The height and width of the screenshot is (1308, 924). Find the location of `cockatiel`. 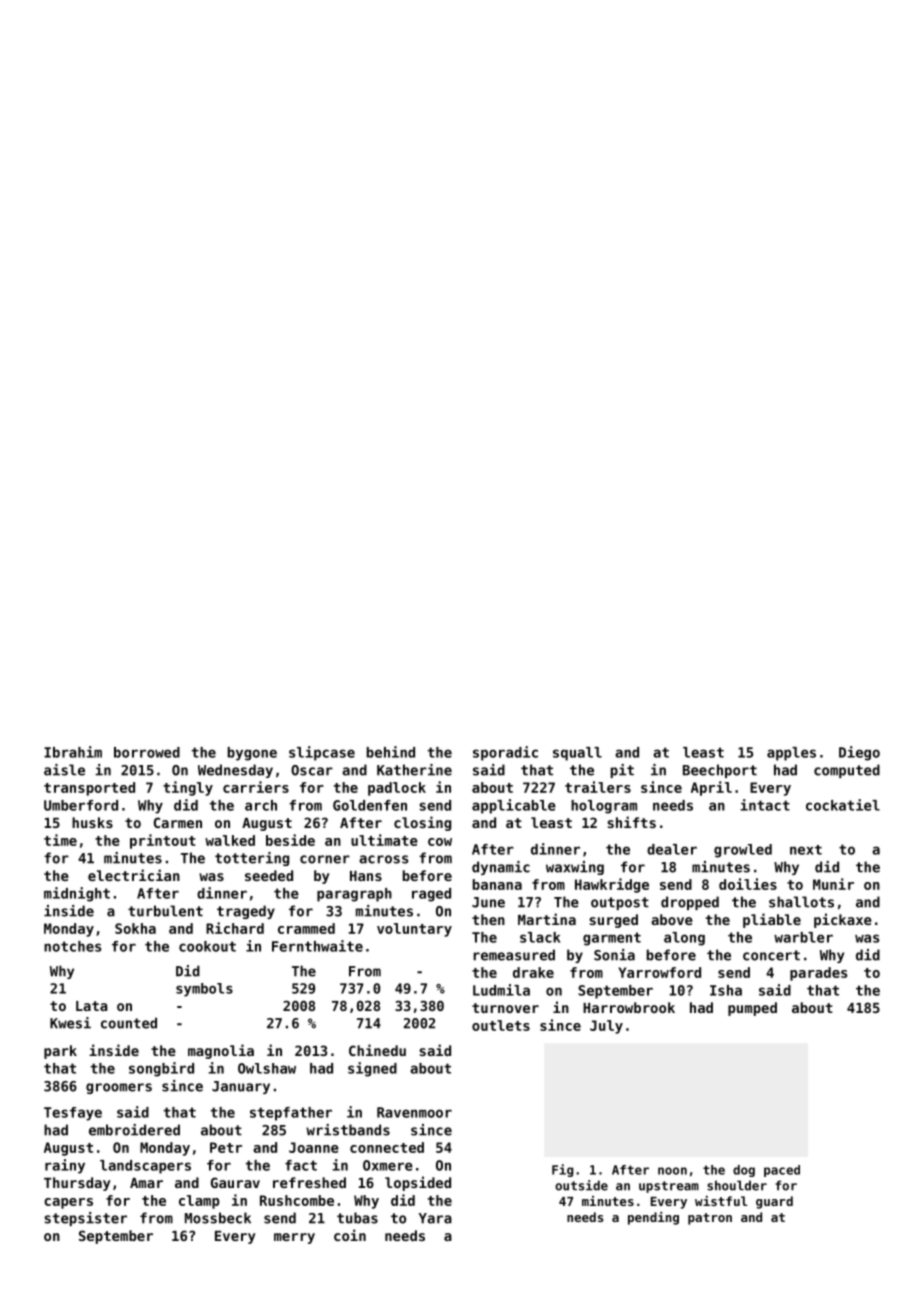

cockatiel is located at coordinates (843, 805).
